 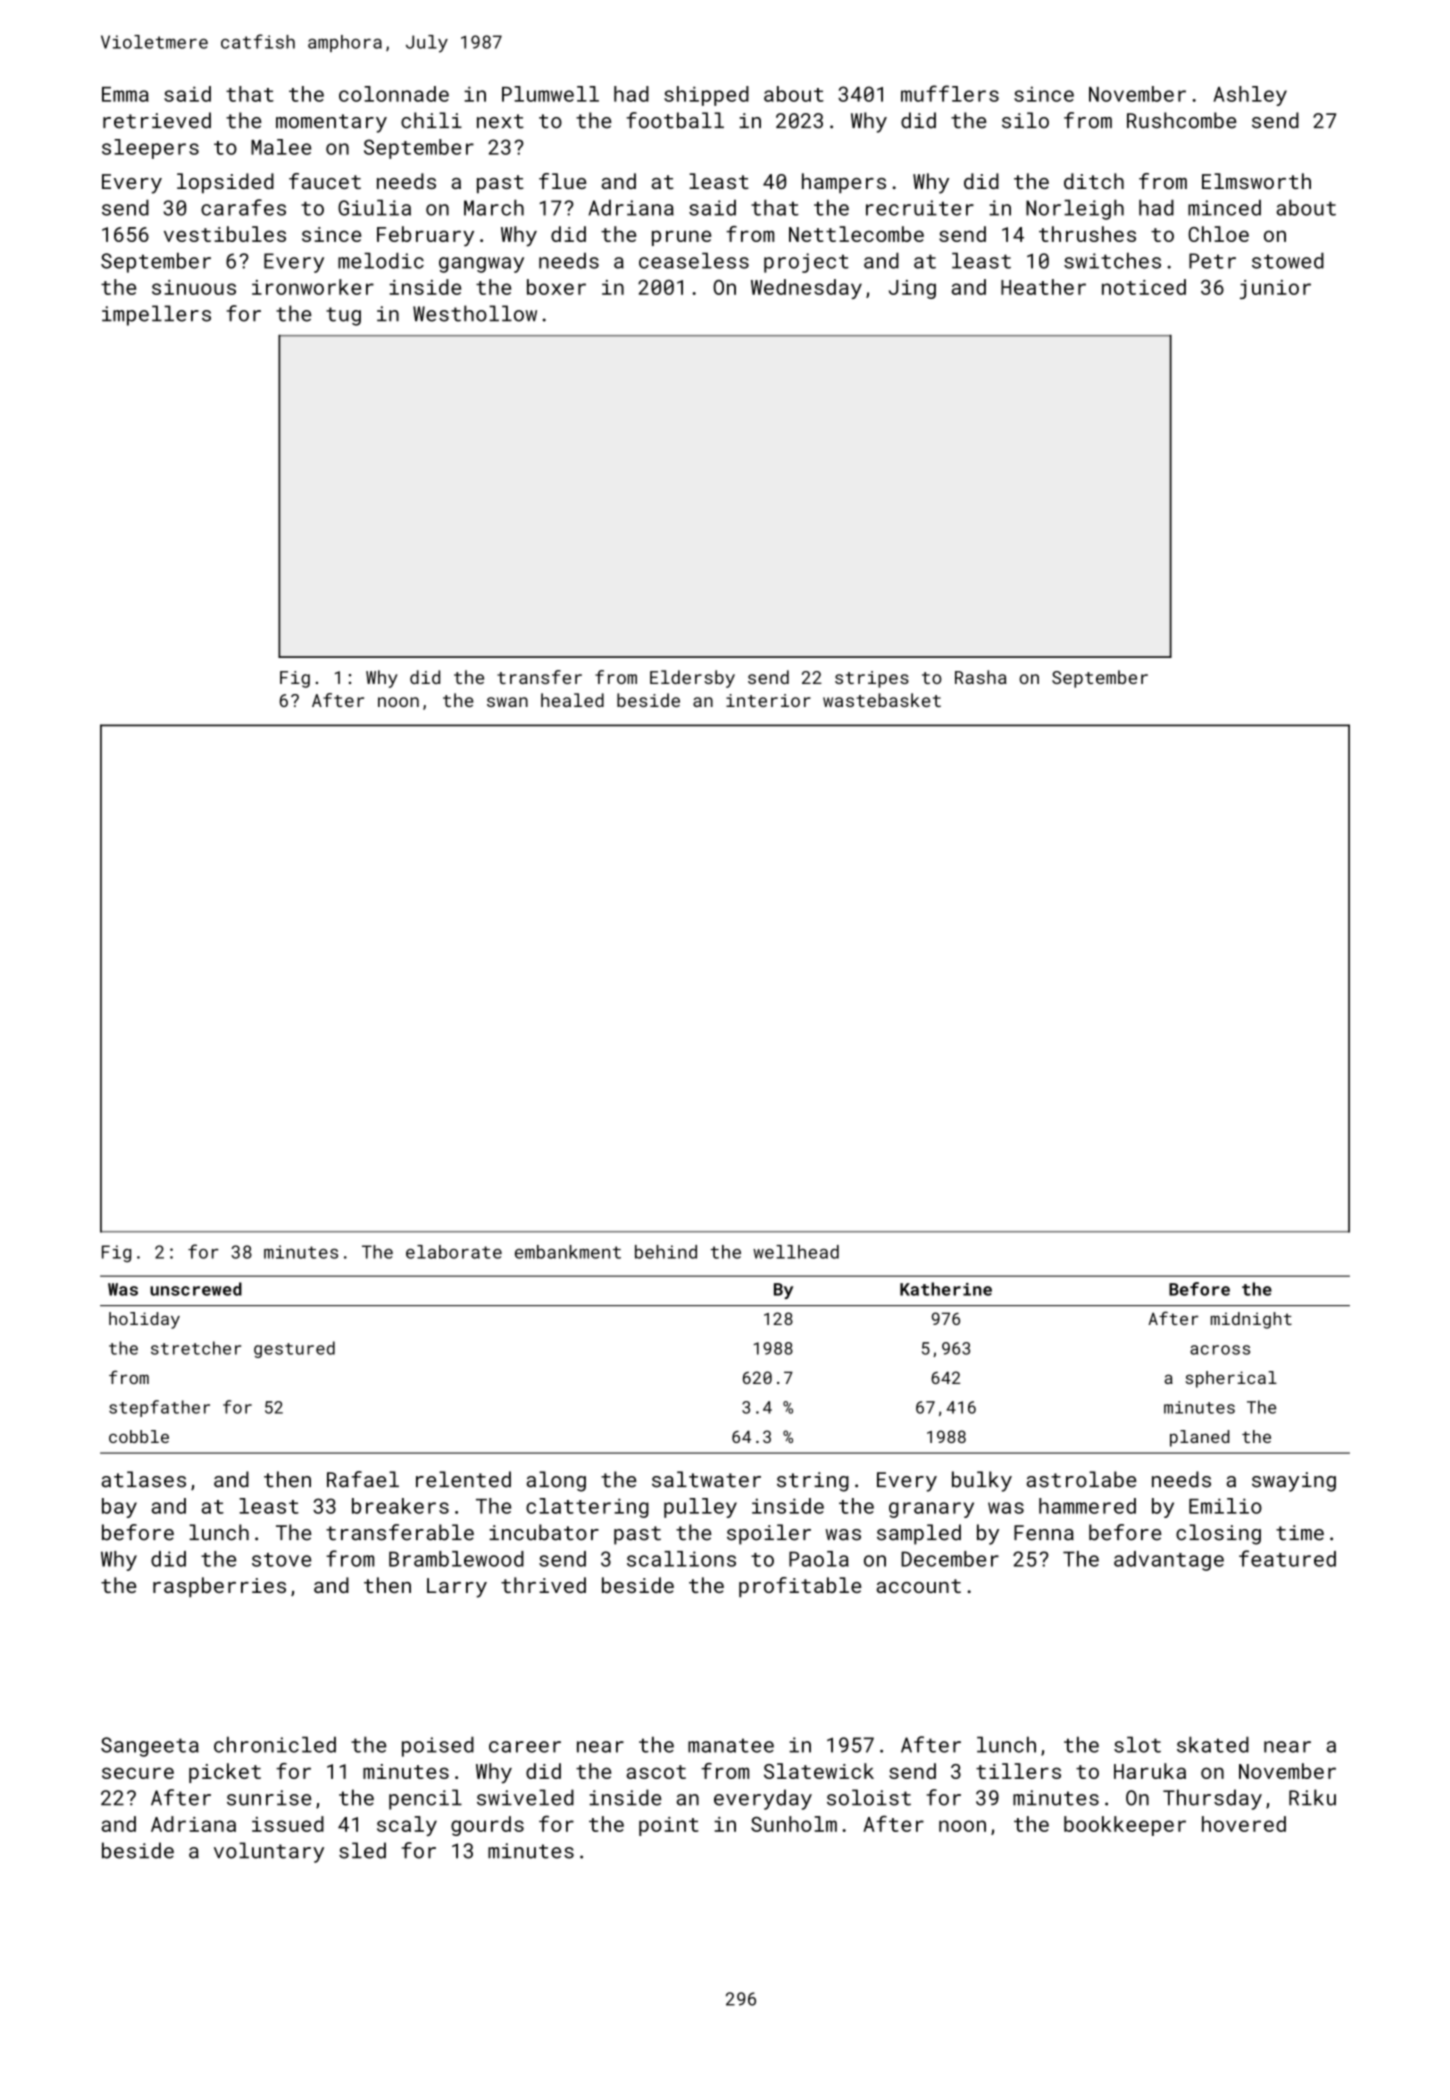 I want to click on profitable, so click(x=800, y=1587).
